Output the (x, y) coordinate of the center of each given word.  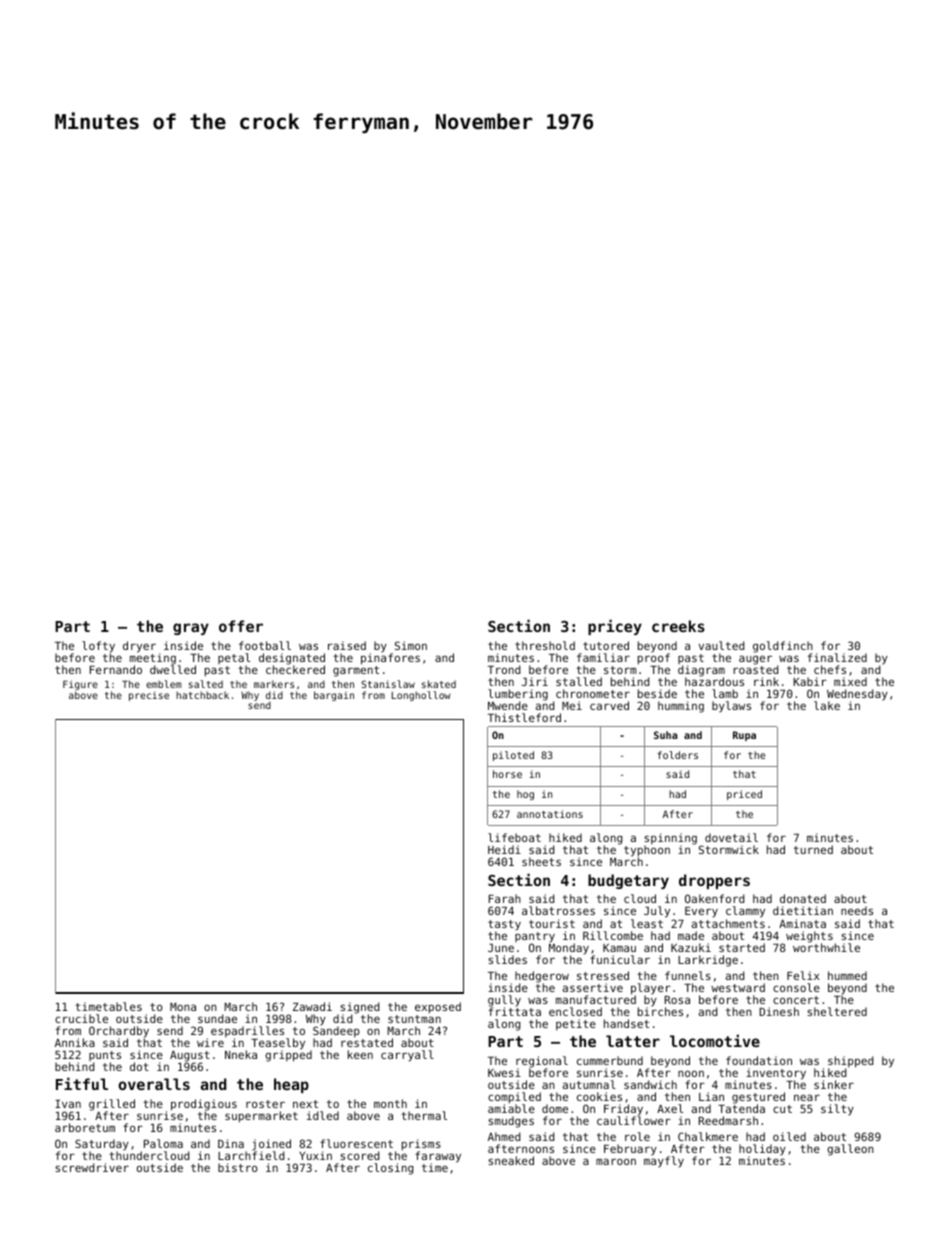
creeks (678, 626)
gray (191, 629)
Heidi (504, 849)
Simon (411, 645)
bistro (237, 1167)
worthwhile (826, 947)
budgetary (628, 881)
